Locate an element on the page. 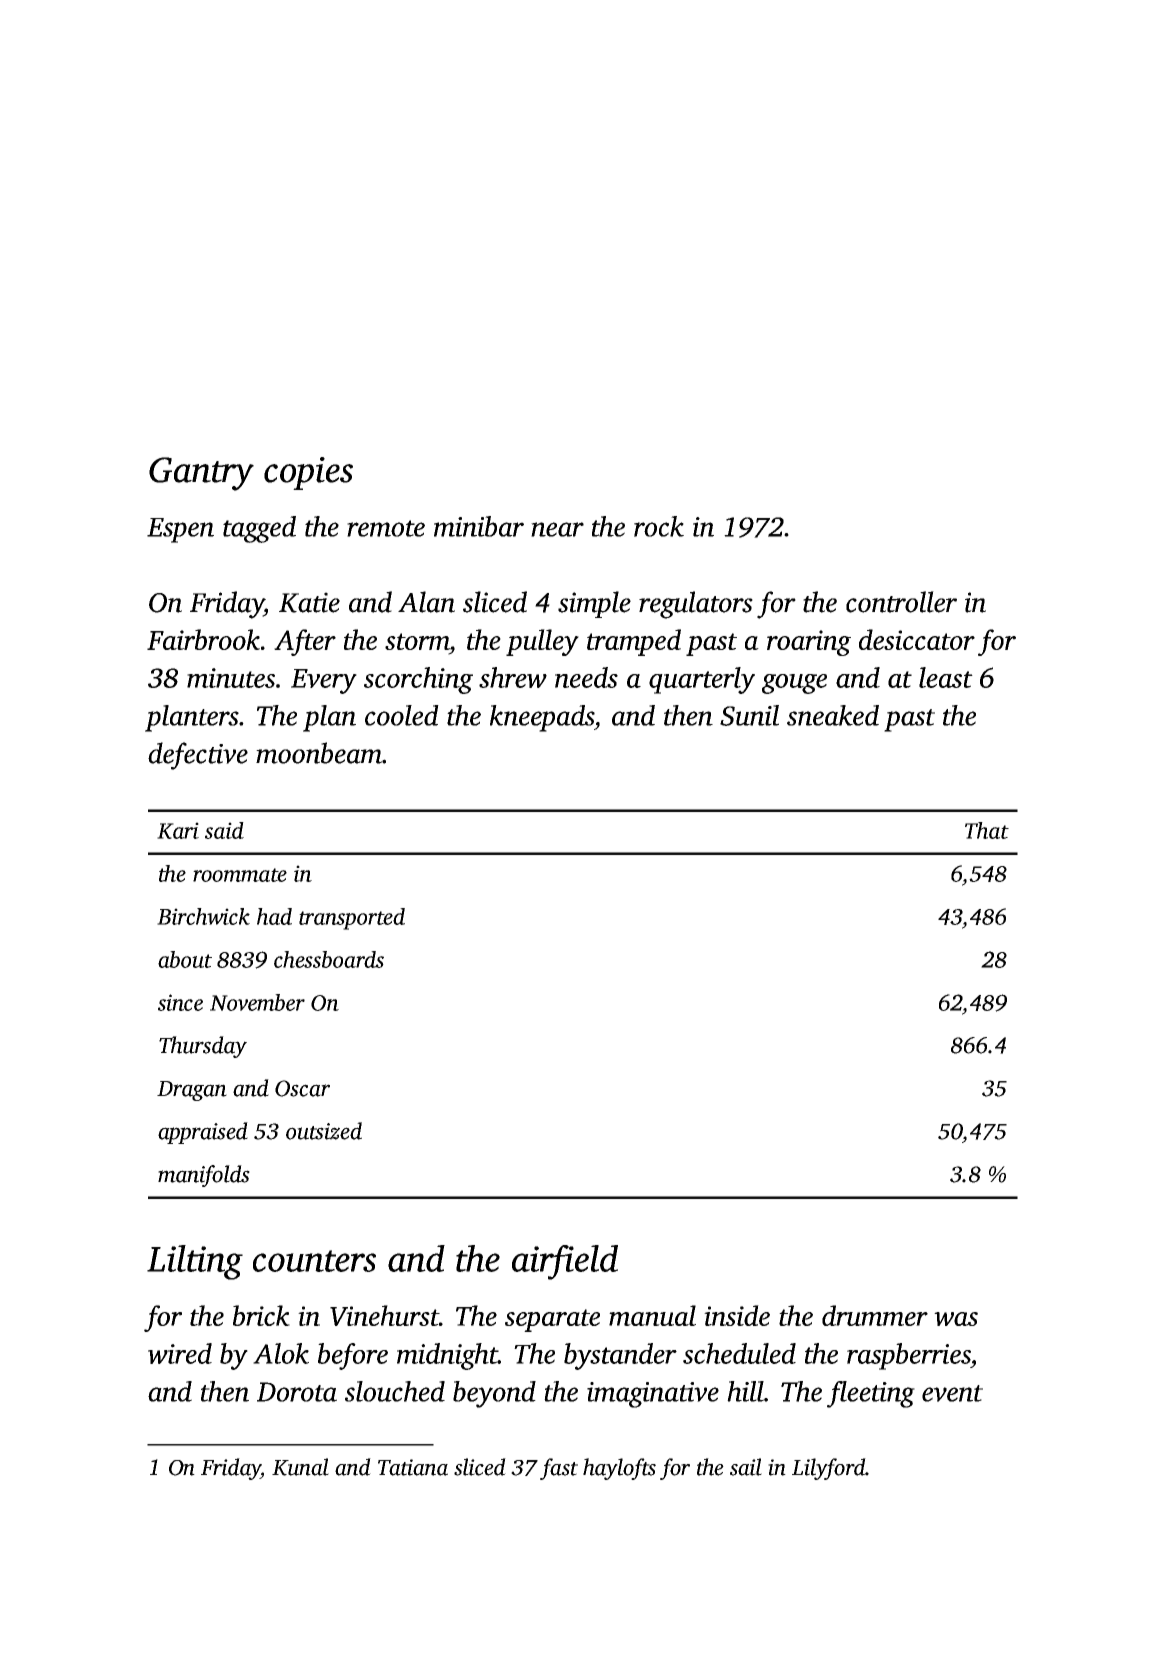  rock is located at coordinates (659, 526).
